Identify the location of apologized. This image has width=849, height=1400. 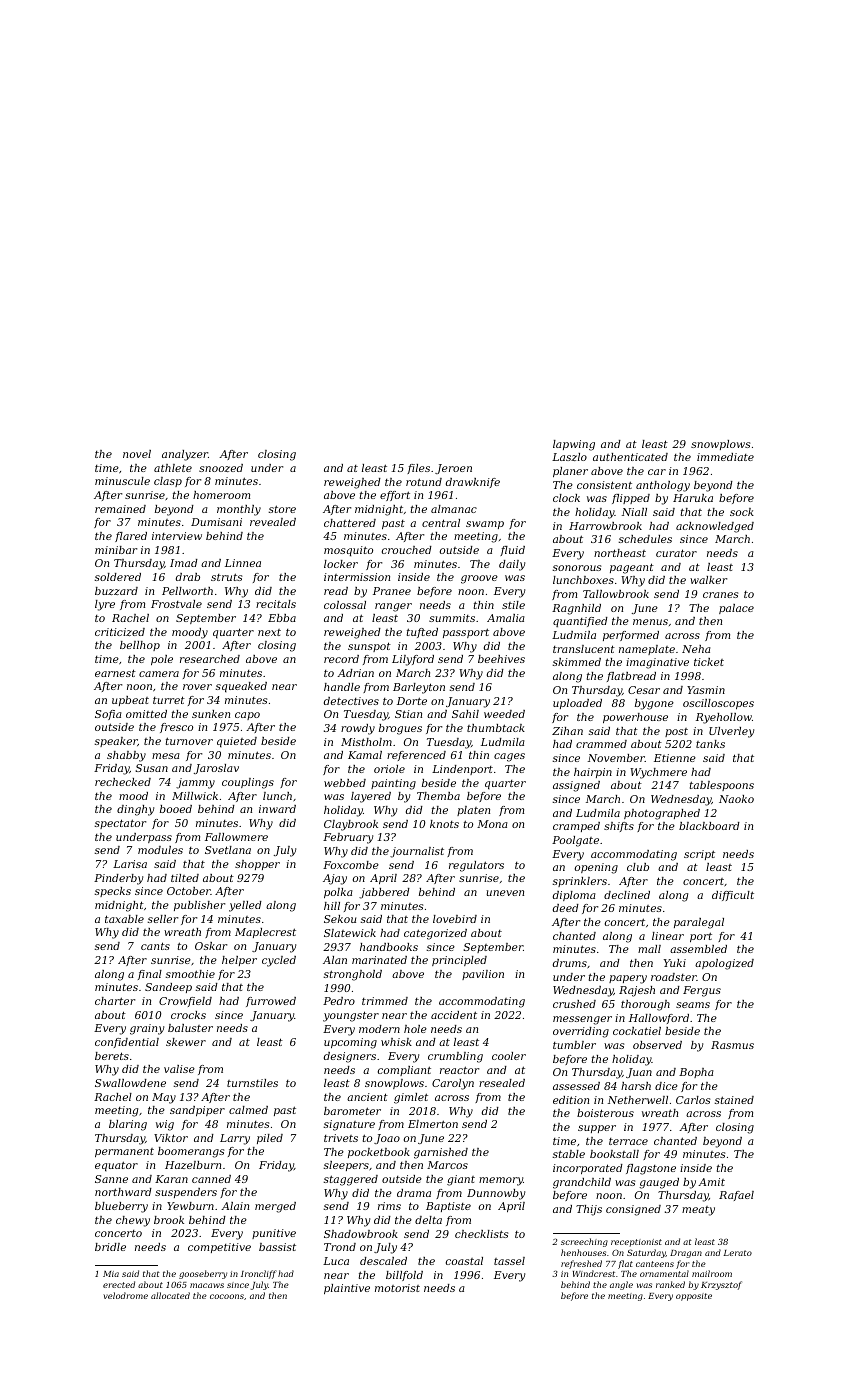
(724, 964).
